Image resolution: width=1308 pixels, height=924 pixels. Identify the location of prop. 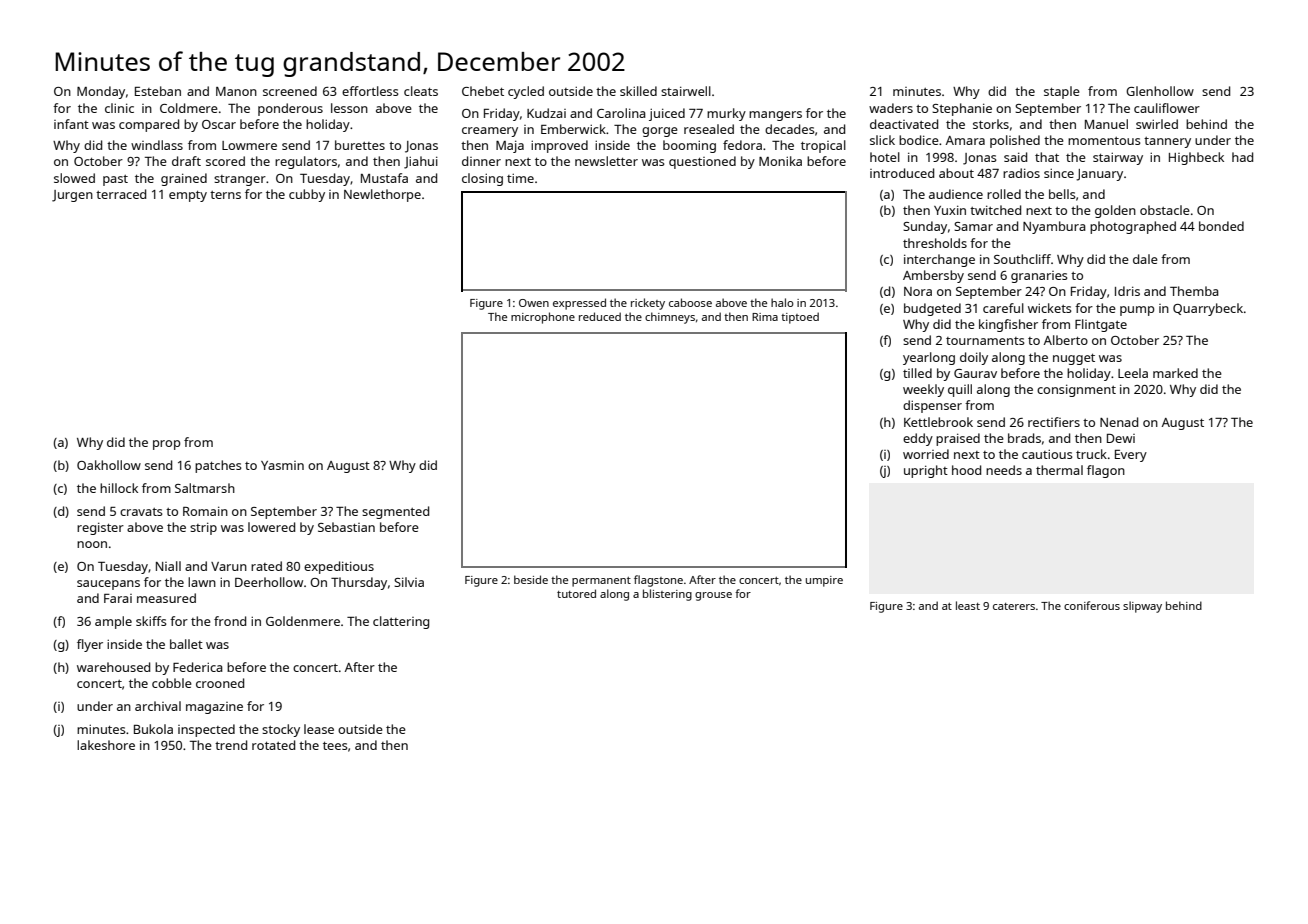
(167, 445).
